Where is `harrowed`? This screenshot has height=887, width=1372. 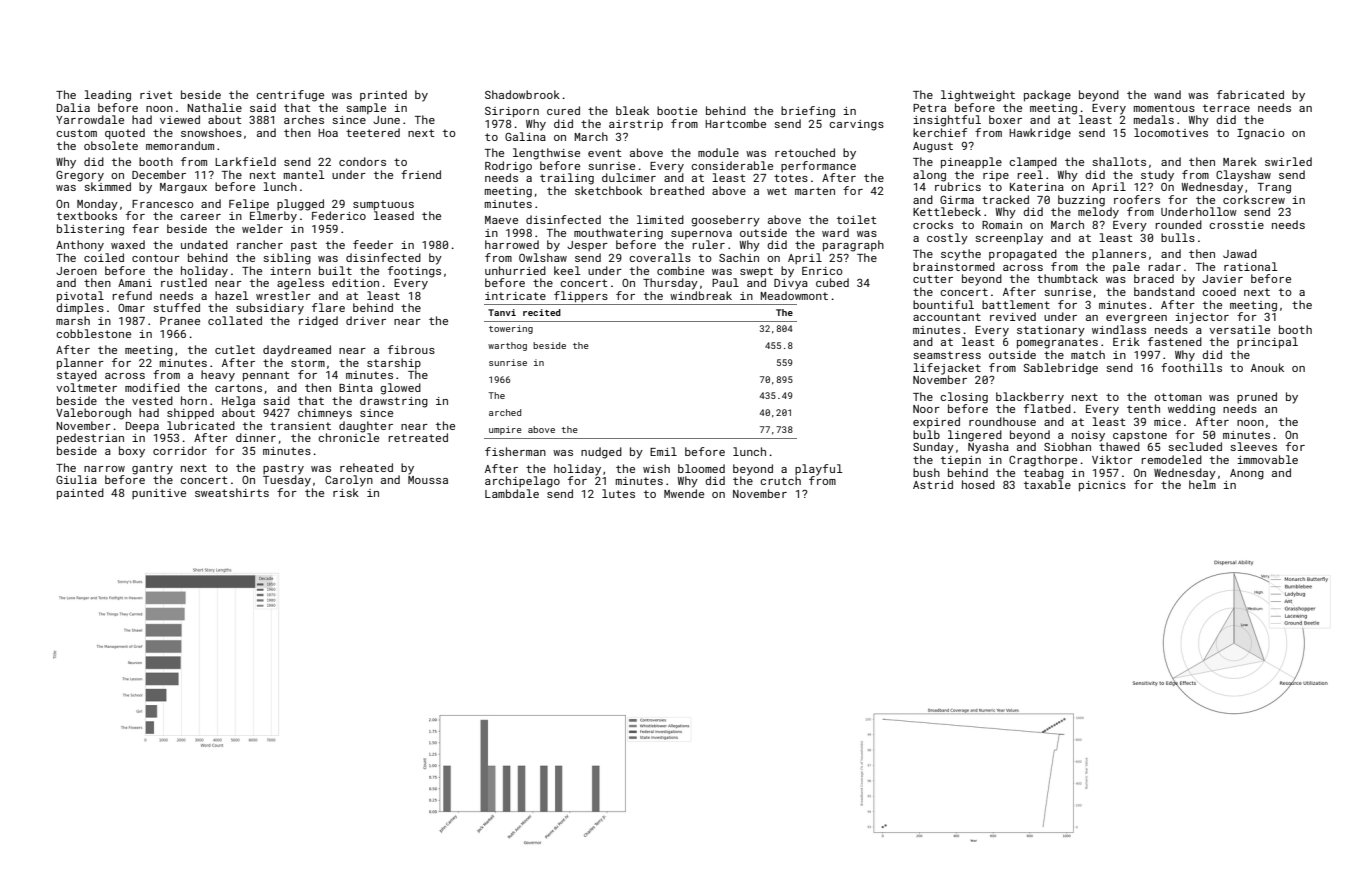
harrowed is located at coordinates (512, 244).
